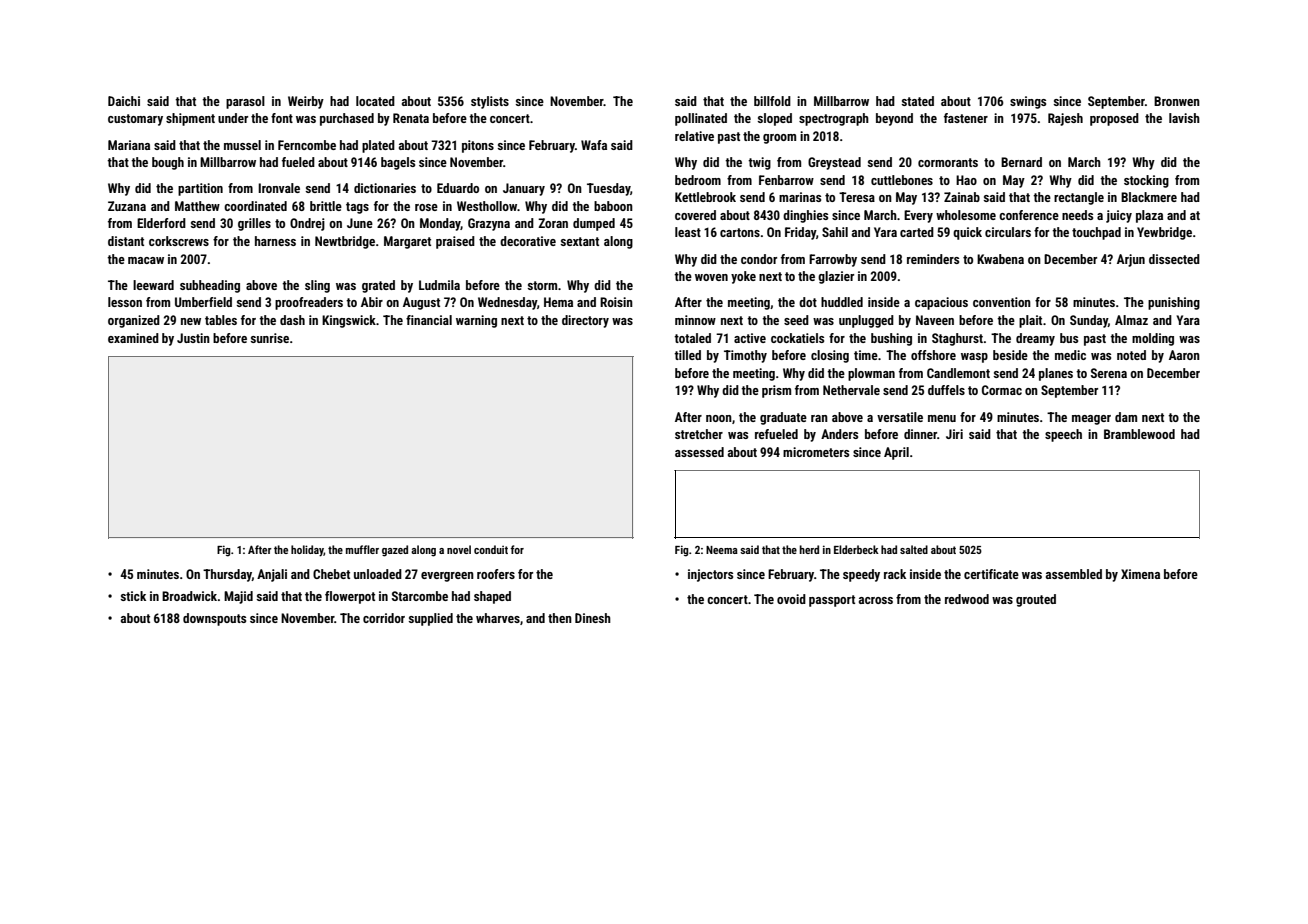 This image has height=924, width=1308. Describe the element at coordinates (133, 338) in the image. I see `examined` at that location.
